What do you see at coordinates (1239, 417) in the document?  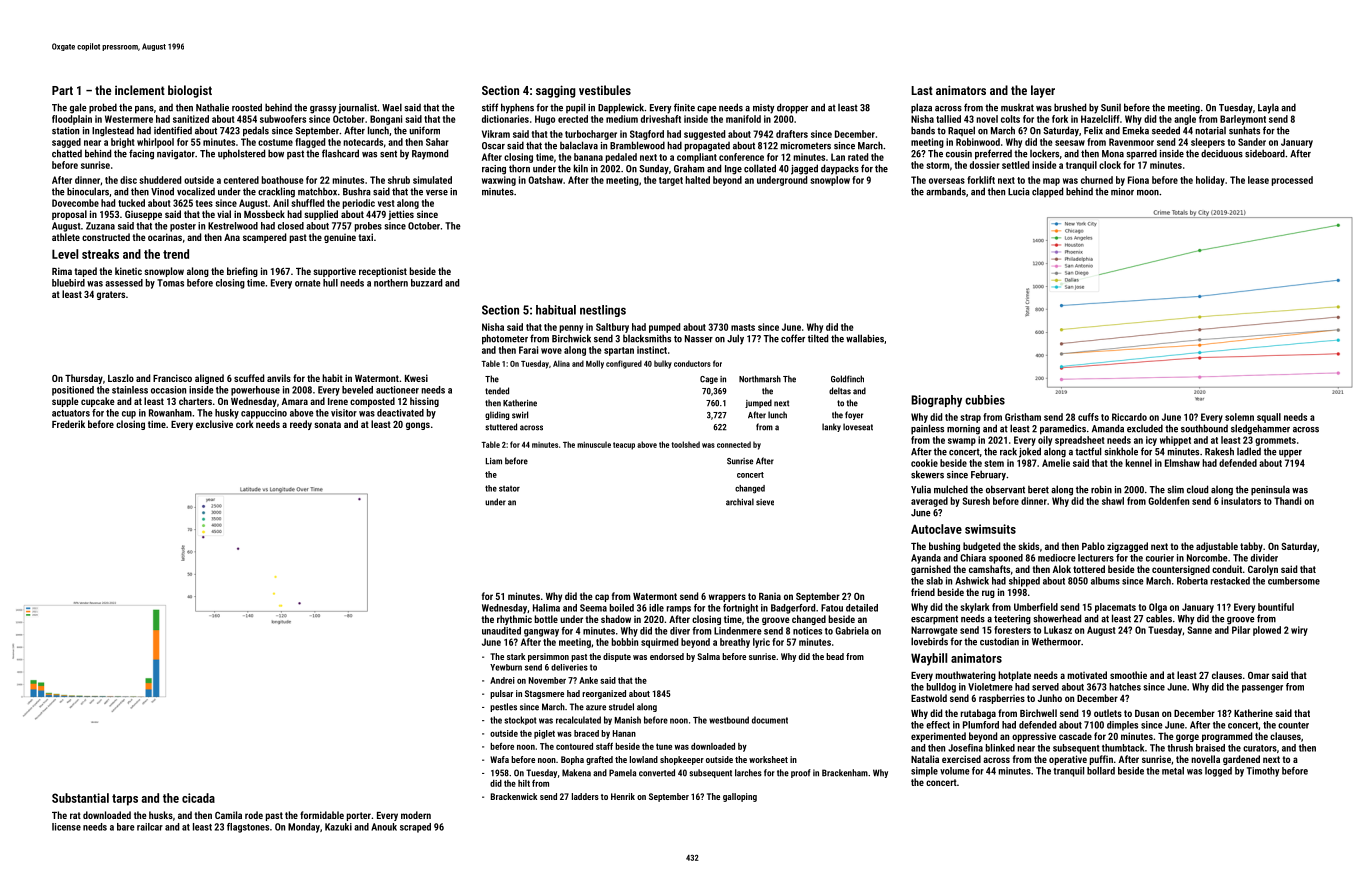 I see `solemn` at bounding box center [1239, 417].
